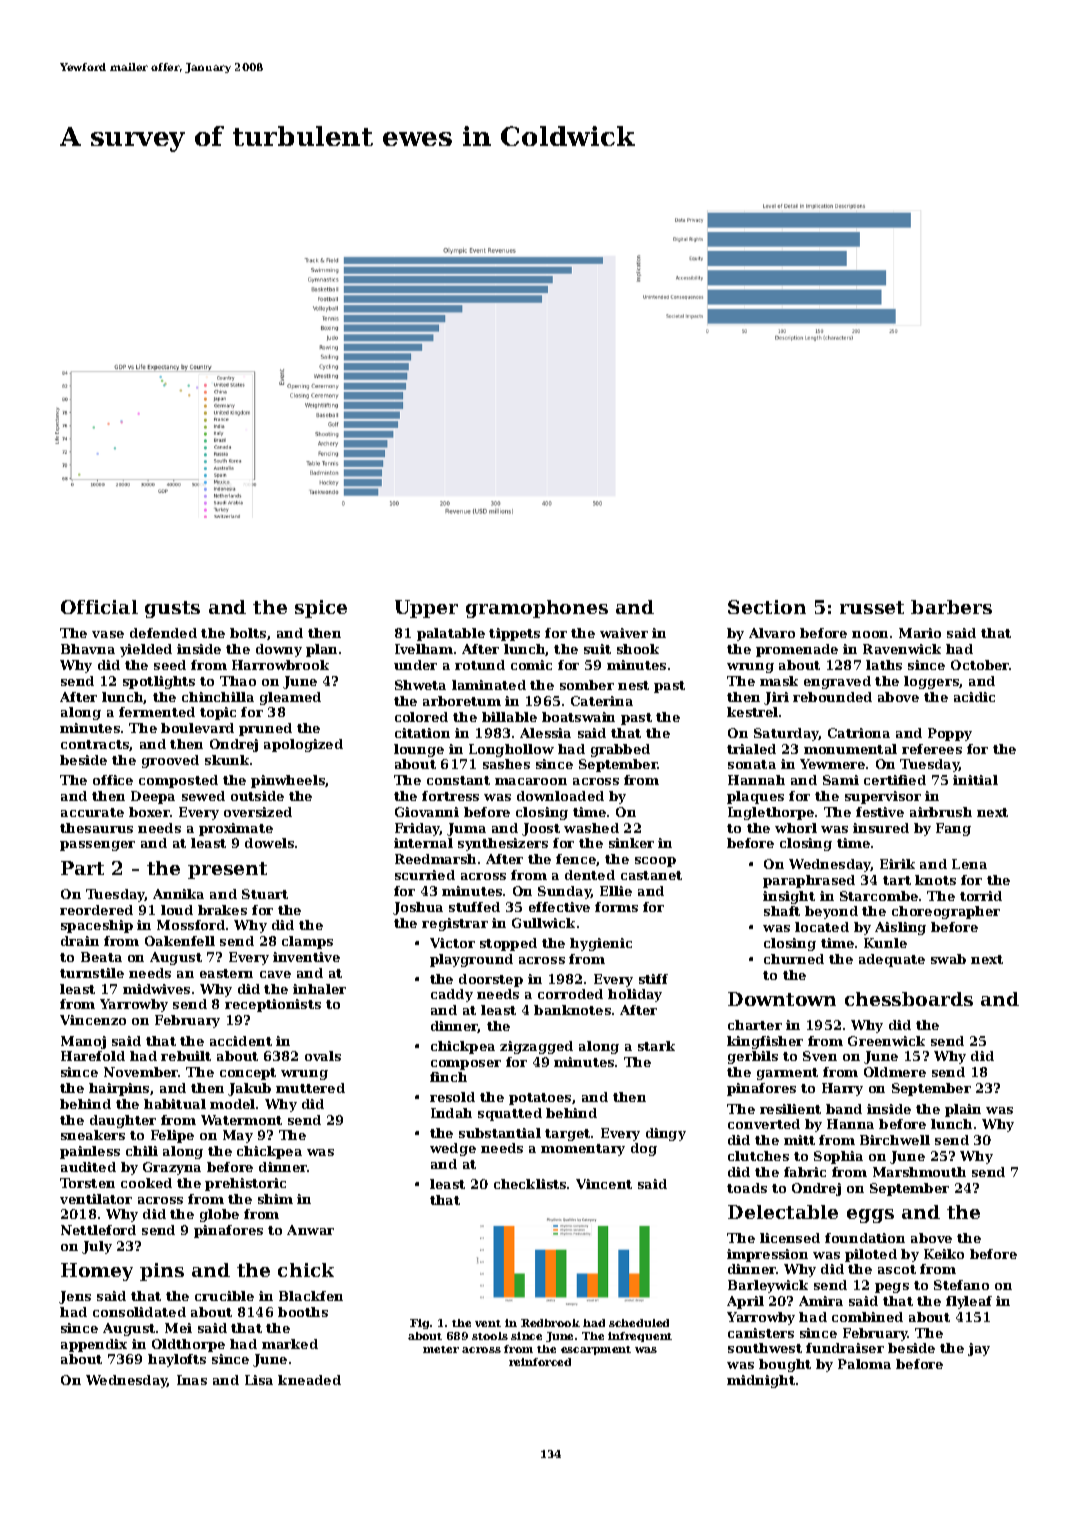  I want to click on Keiko, so click(944, 1254).
